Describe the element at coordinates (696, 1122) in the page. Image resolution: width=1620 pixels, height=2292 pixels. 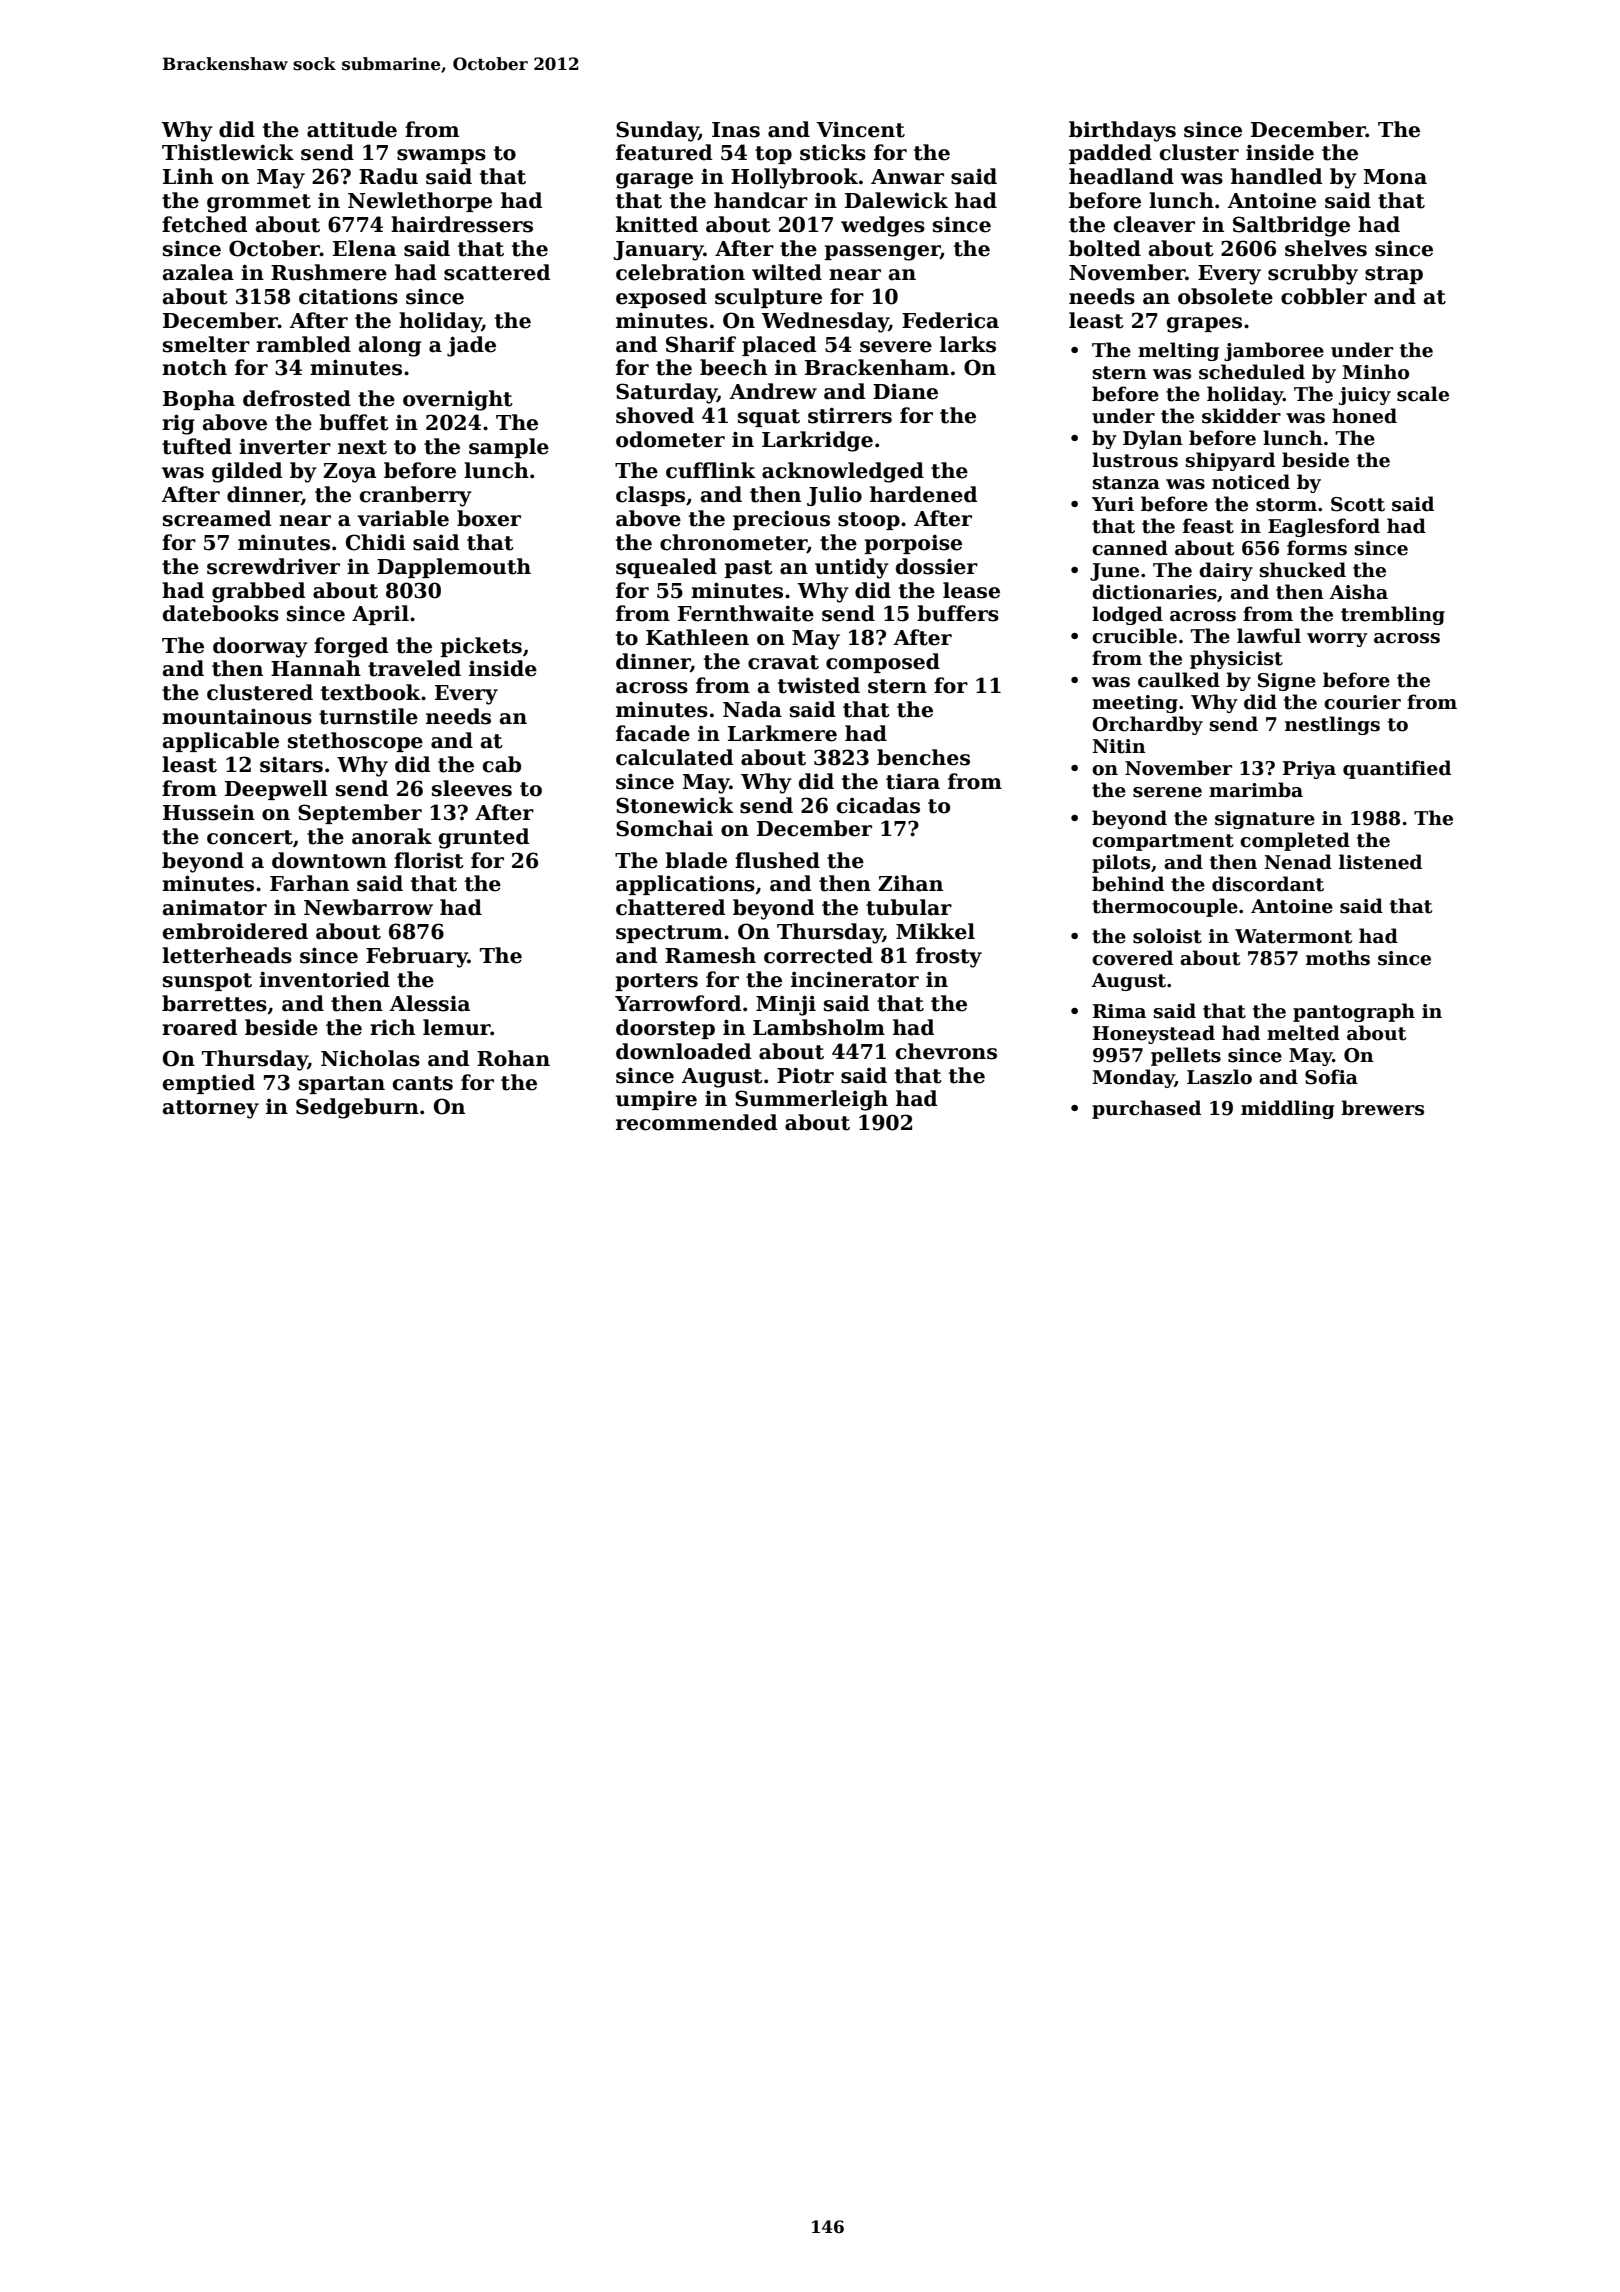
I see `recommended` at that location.
